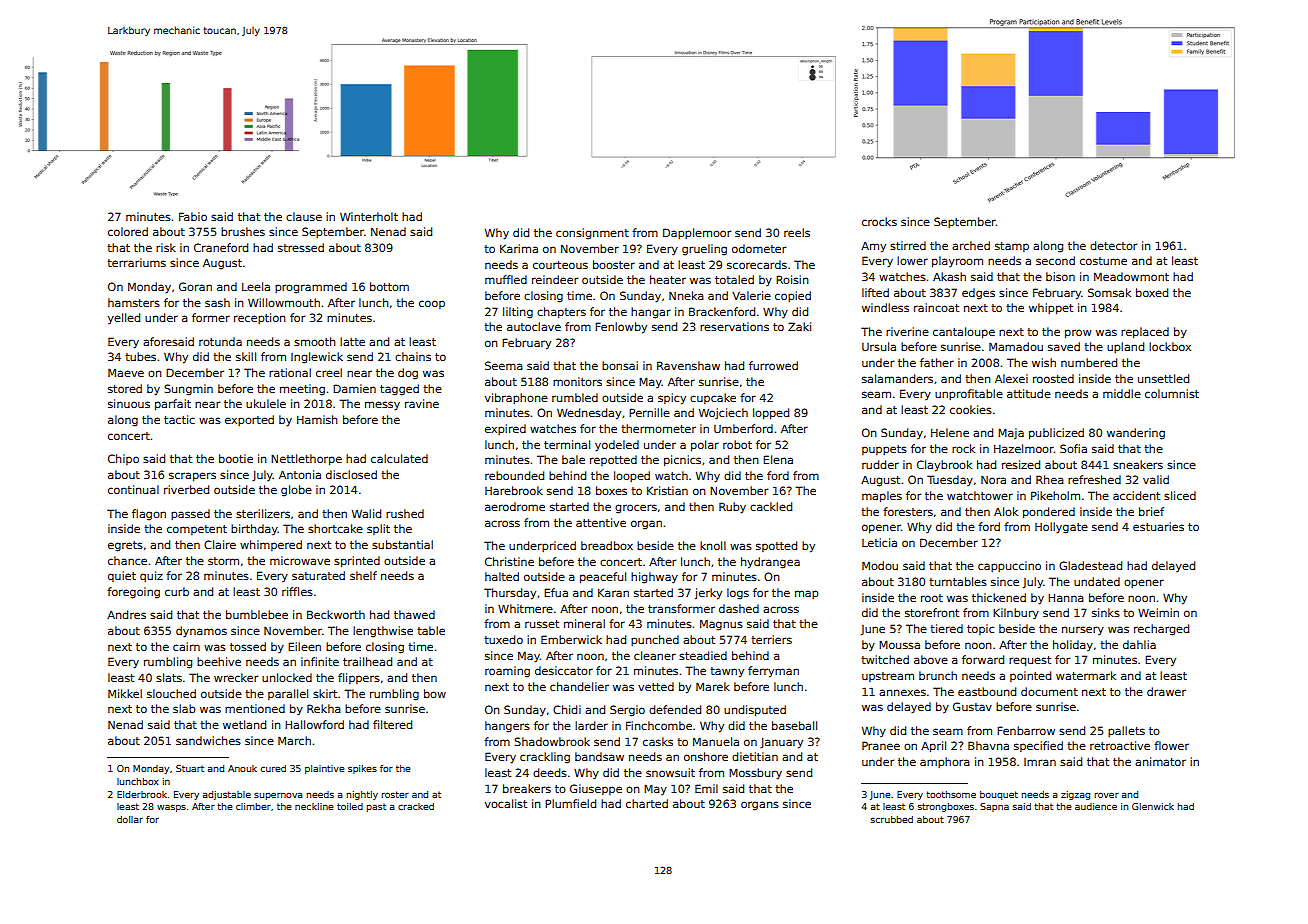 Image resolution: width=1308 pixels, height=924 pixels. Describe the element at coordinates (352, 341) in the page. I see `latte` at that location.
